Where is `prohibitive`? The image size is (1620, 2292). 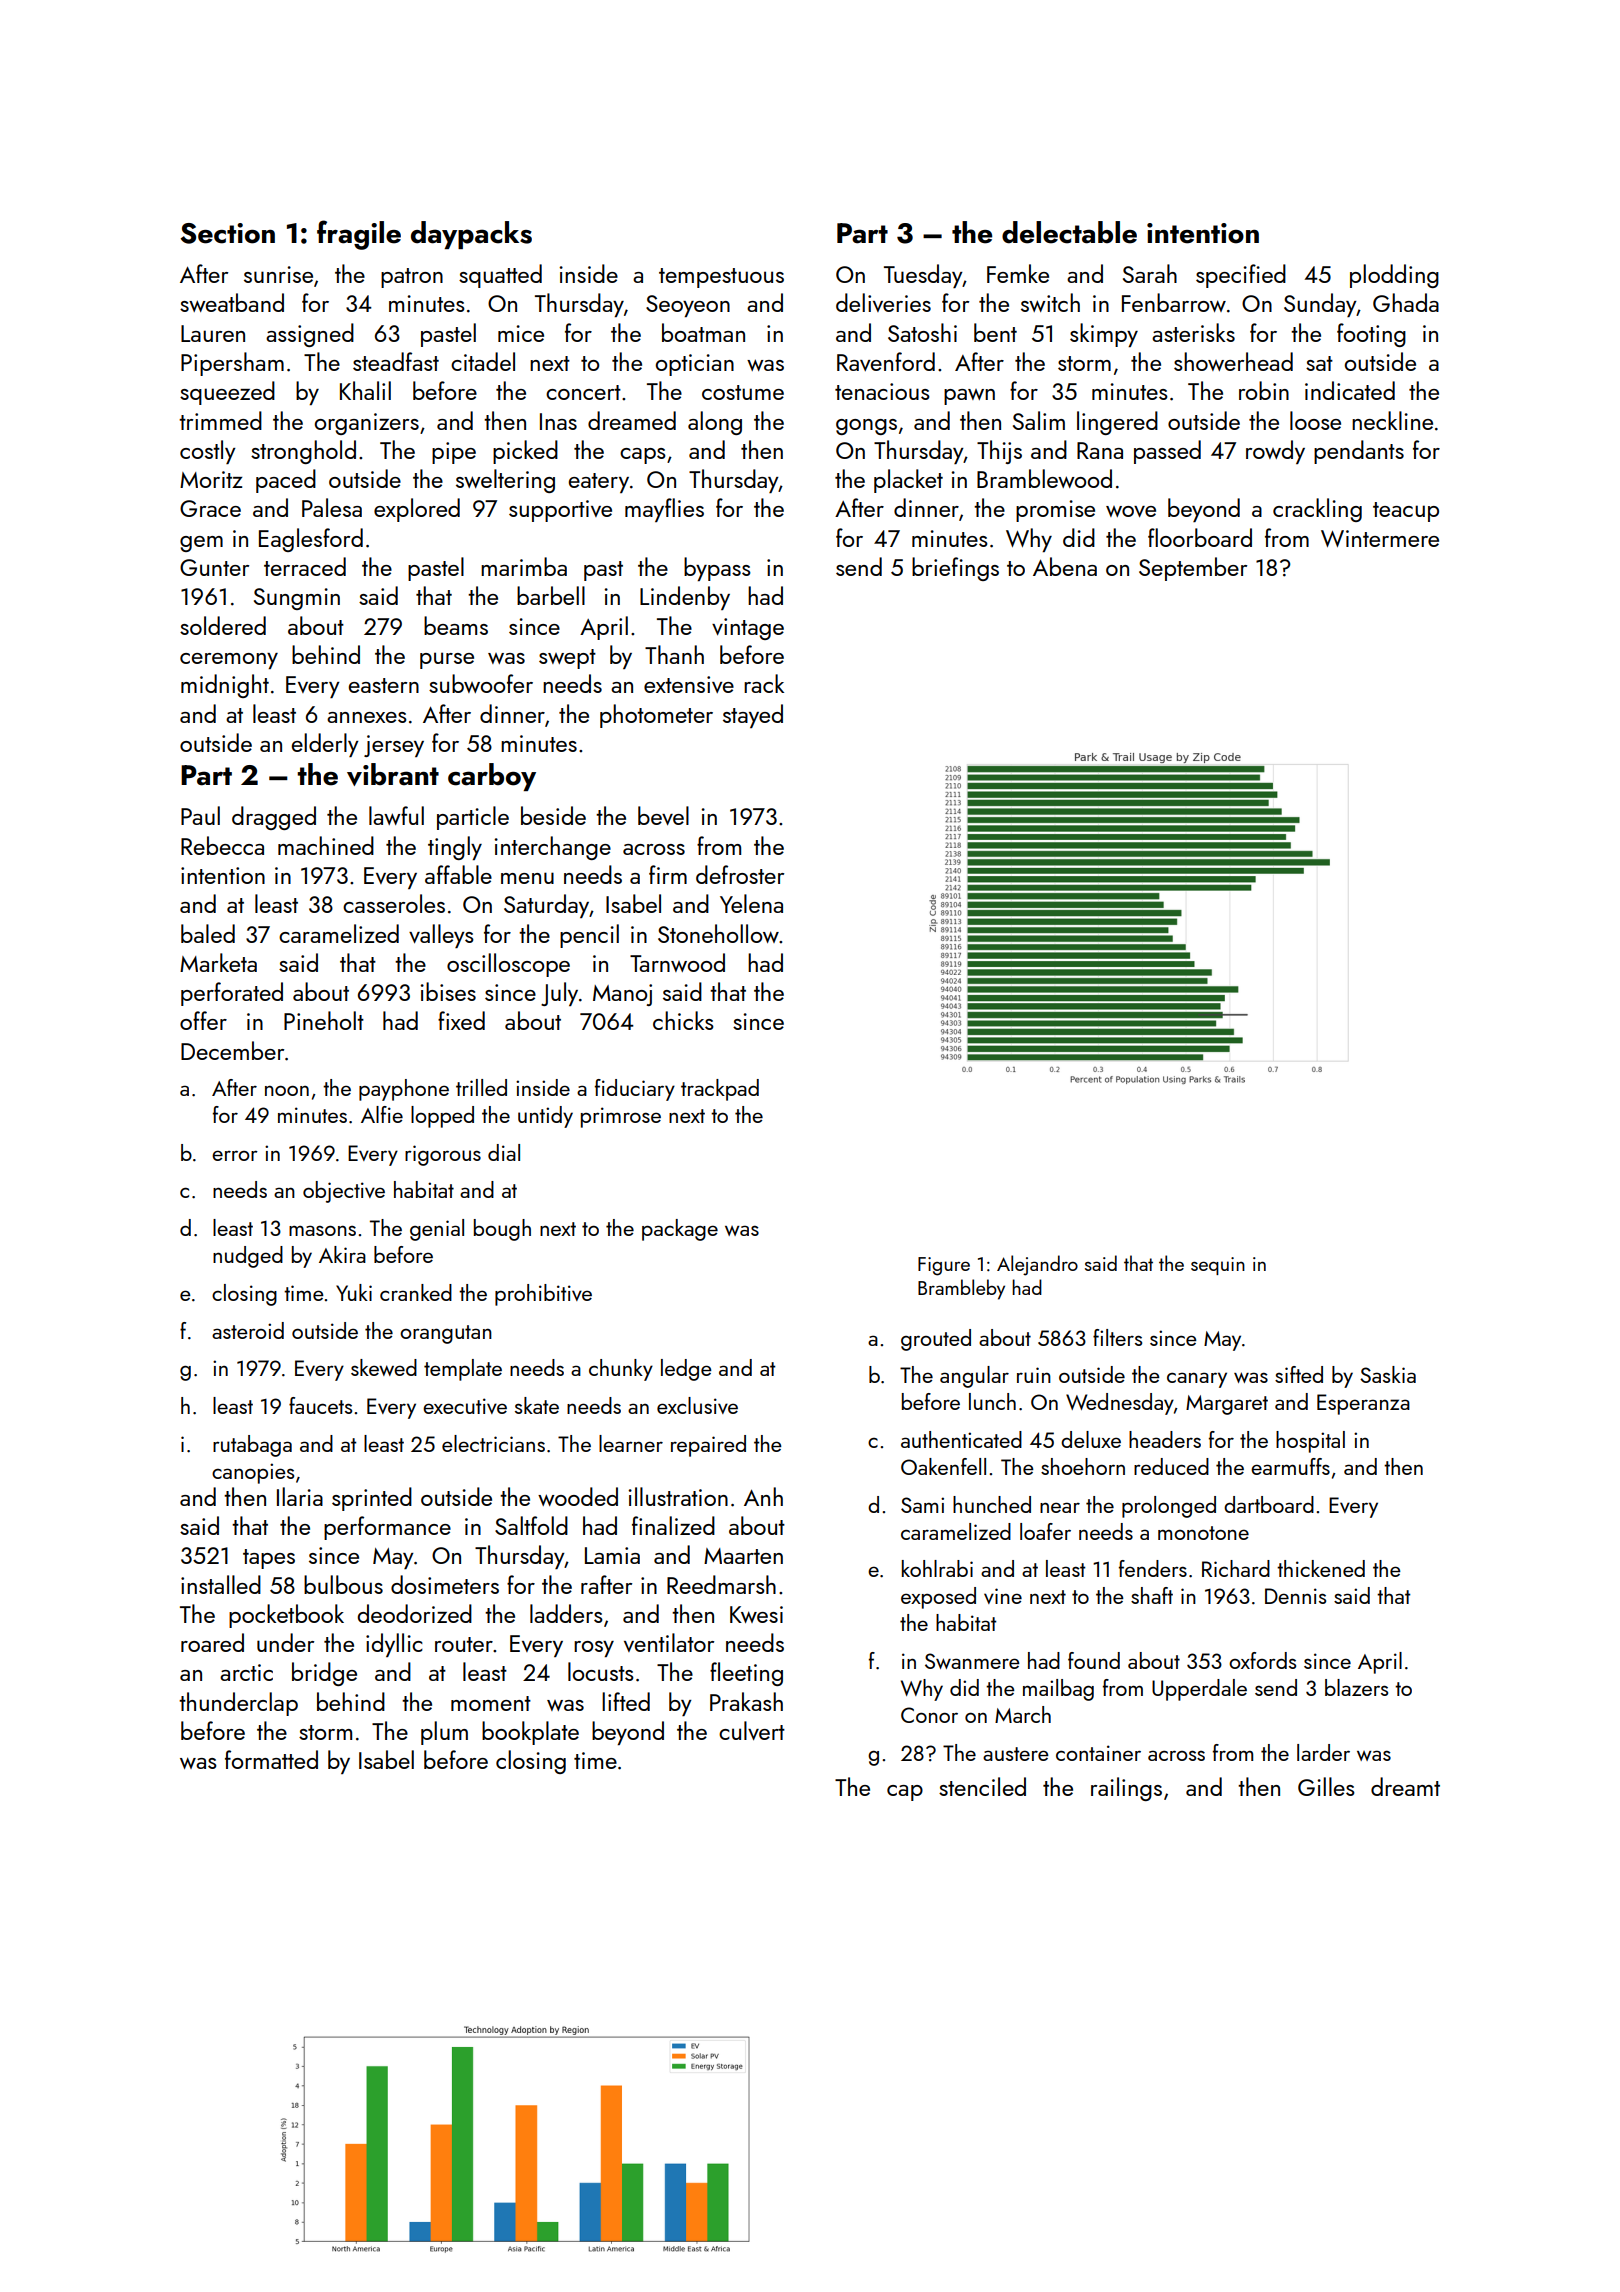 prohibitive is located at coordinates (543, 1295).
